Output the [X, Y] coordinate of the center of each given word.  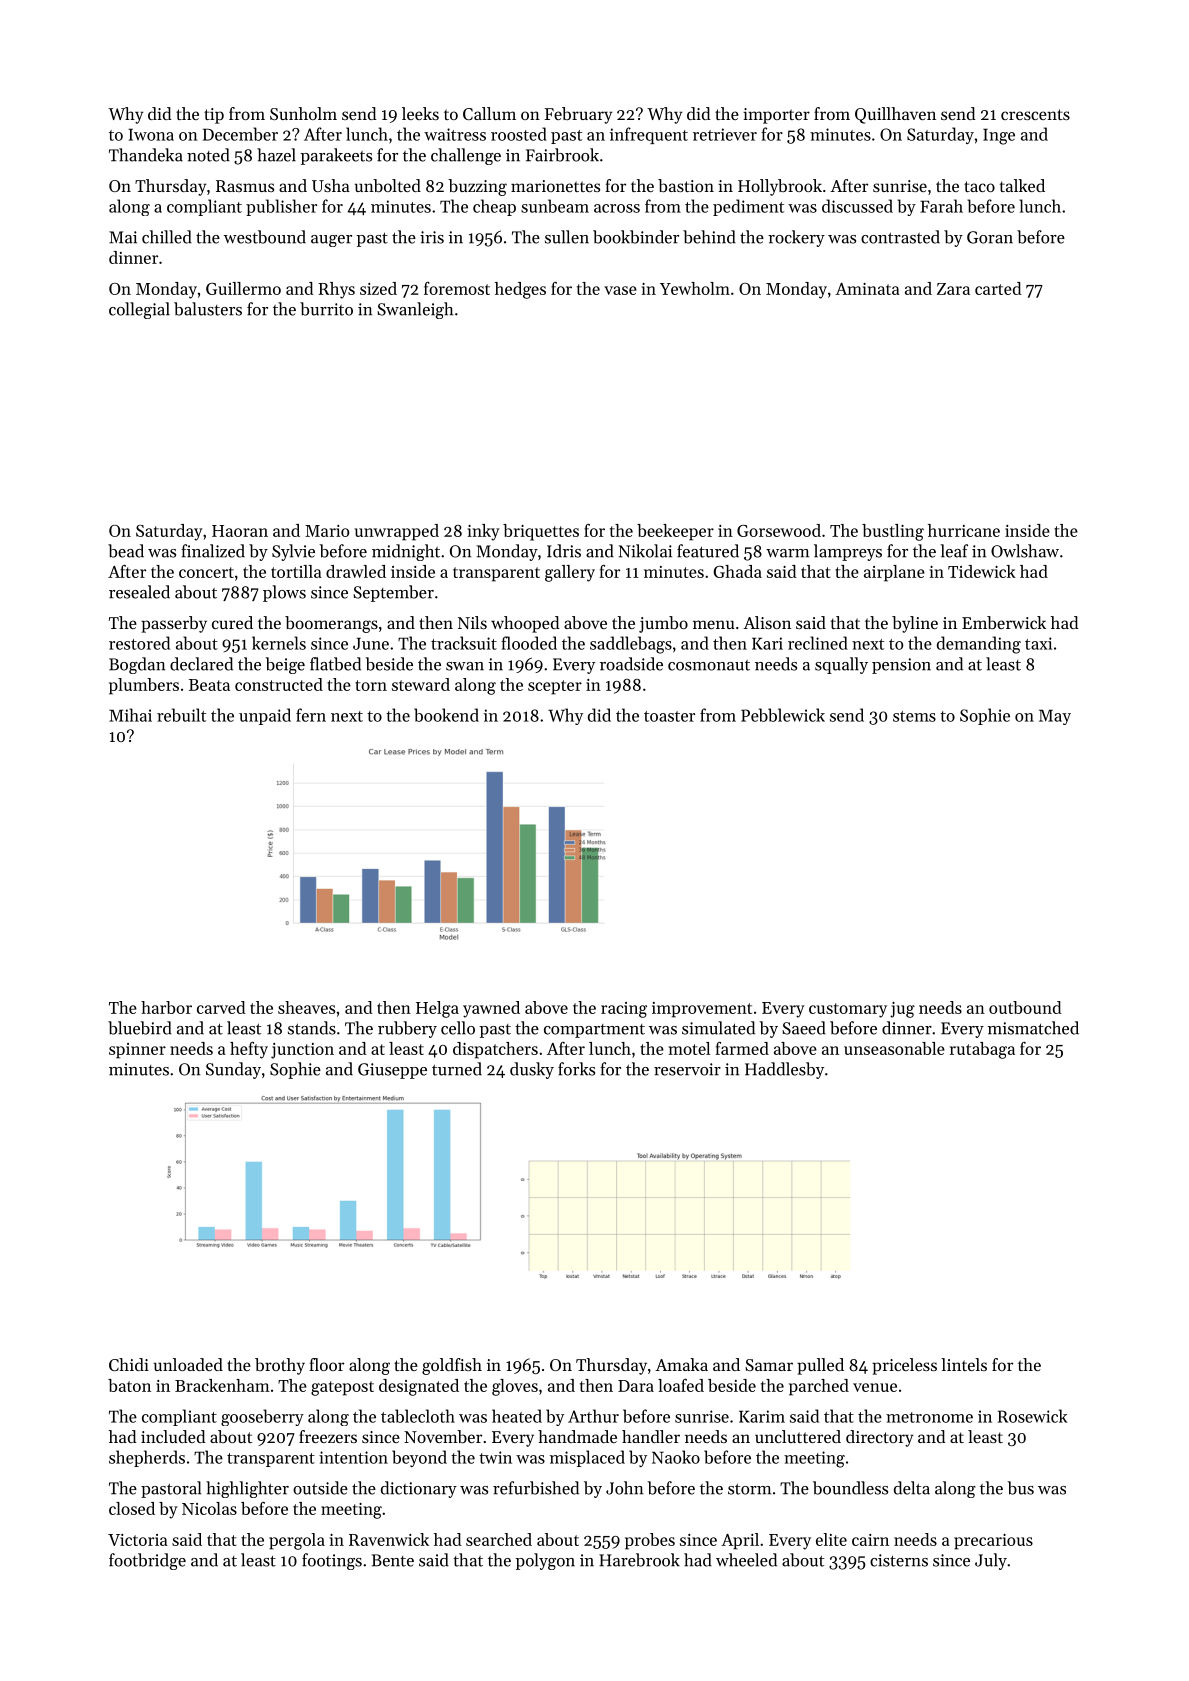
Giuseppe [392, 1071]
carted [998, 288]
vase [620, 290]
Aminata [867, 289]
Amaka [681, 1364]
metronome [929, 1417]
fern [311, 715]
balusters [208, 309]
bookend [446, 715]
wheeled [746, 1560]
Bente [393, 1560]
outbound [1025, 1007]
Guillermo [243, 288]
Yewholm [695, 288]
